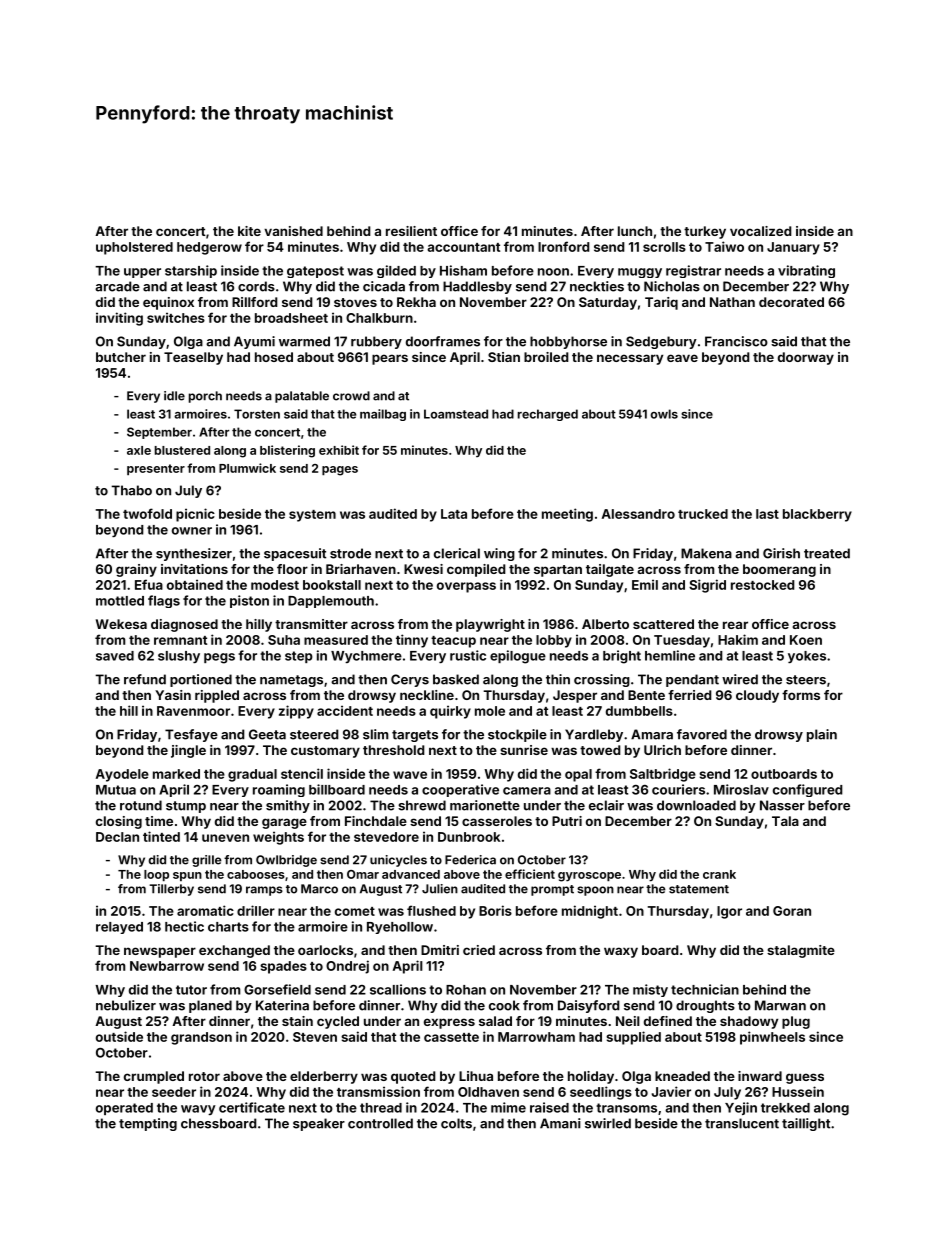 The width and height of the image is (952, 1233). Describe the element at coordinates (664, 247) in the image. I see `scrolls` at that location.
